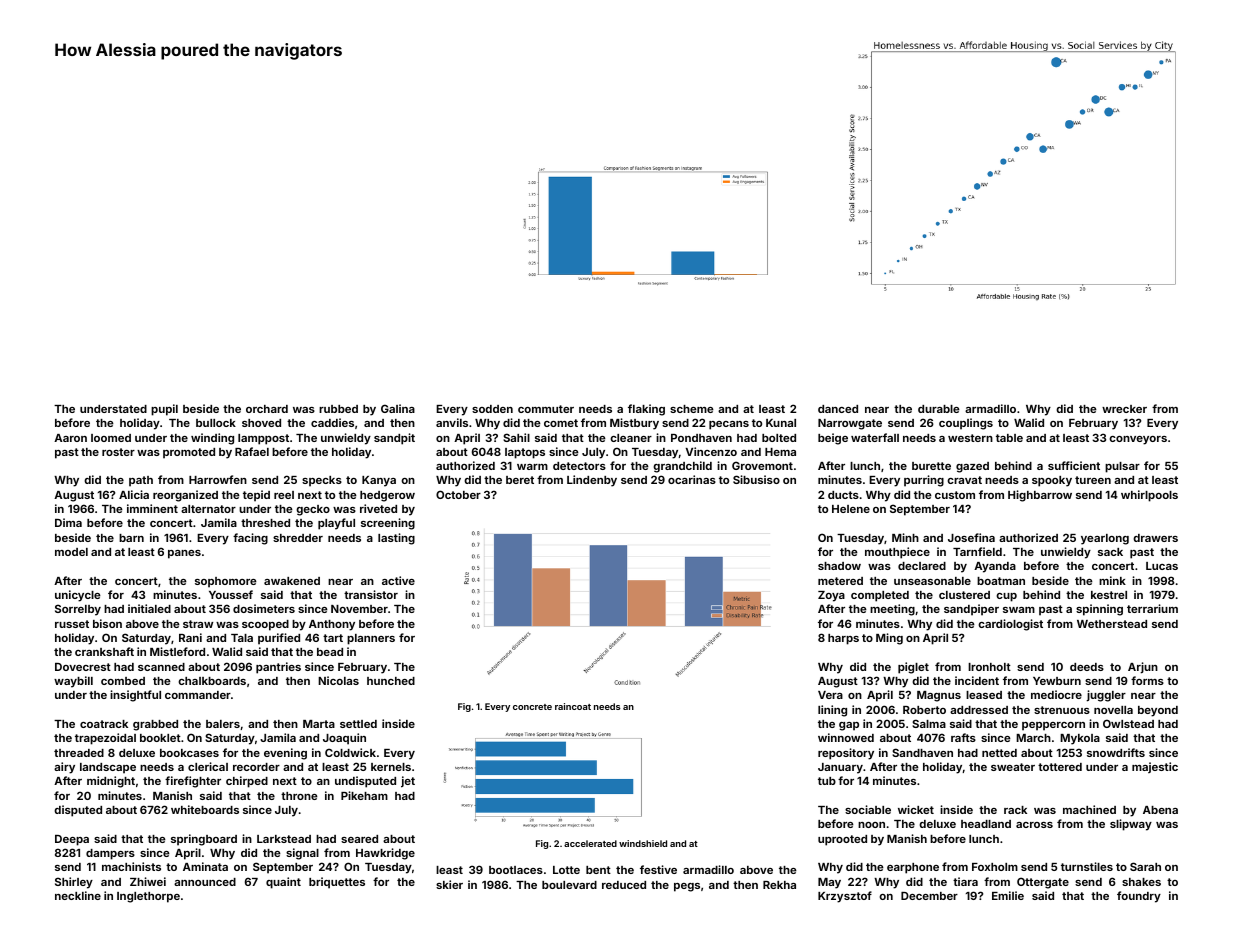 The width and height of the screenshot is (1233, 952). Describe the element at coordinates (692, 409) in the screenshot. I see `scheme` at that location.
